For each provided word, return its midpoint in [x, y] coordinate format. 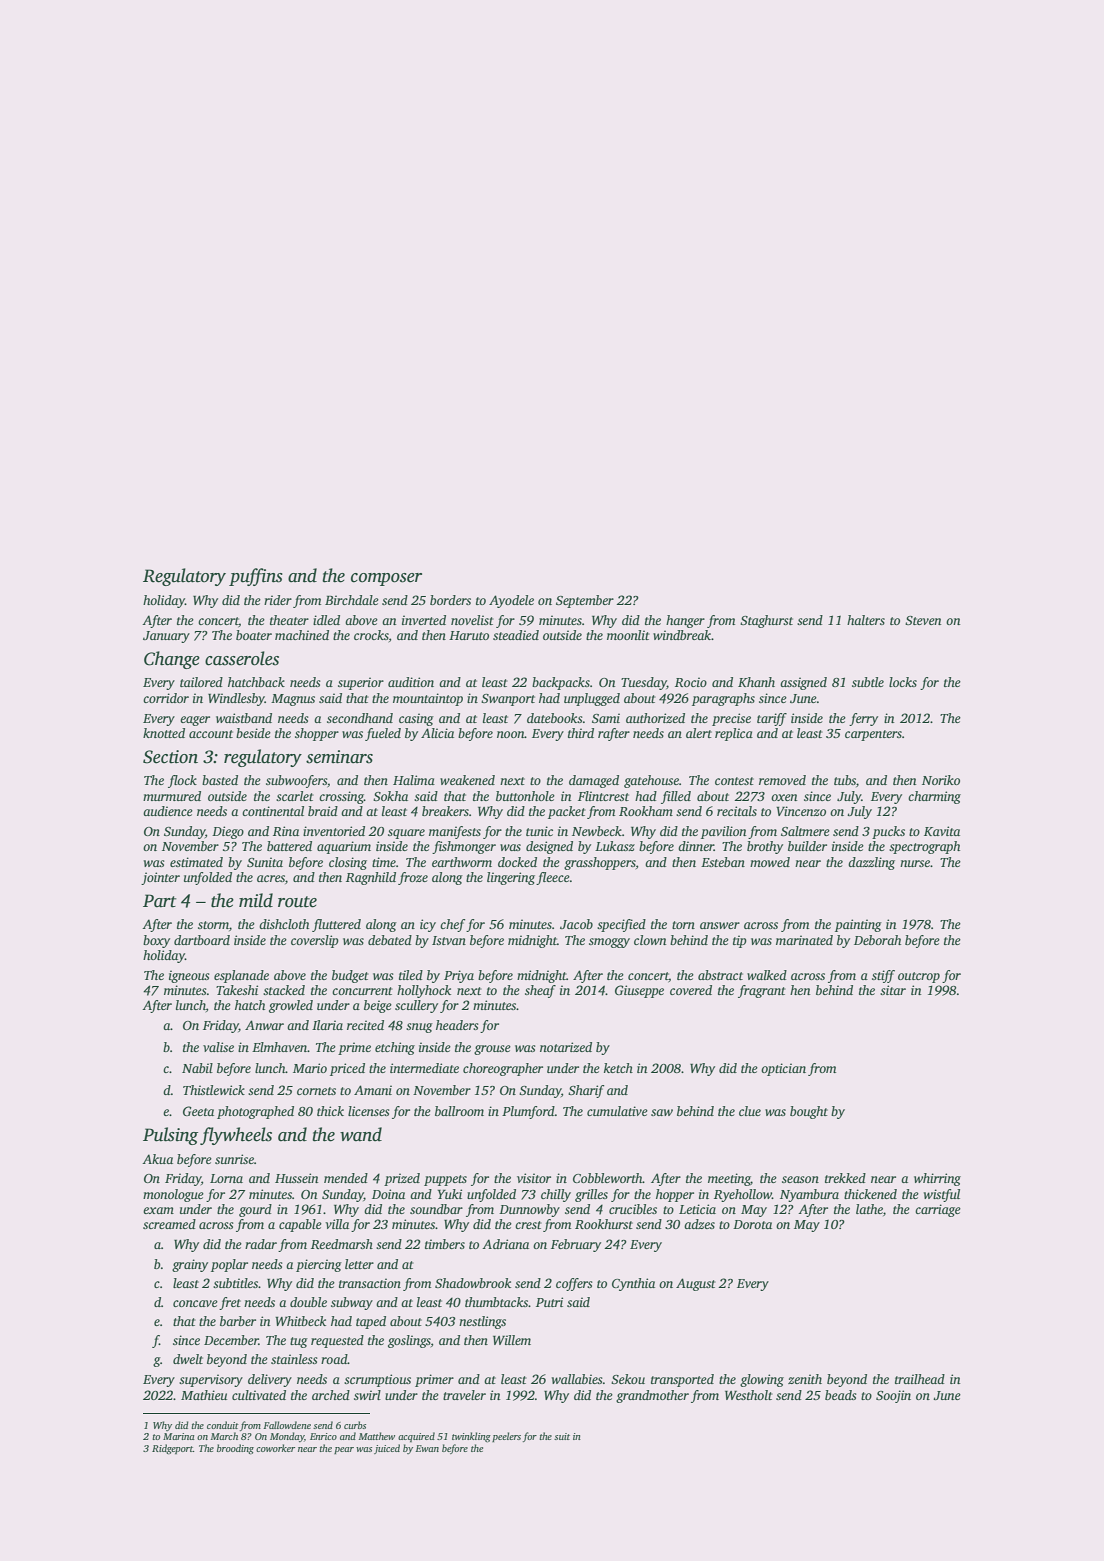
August [696, 1284]
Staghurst [766, 621]
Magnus [293, 700]
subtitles [235, 1283]
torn [683, 925]
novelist [472, 620]
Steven [923, 620]
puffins [256, 577]
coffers [574, 1284]
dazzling [871, 863]
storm [213, 925]
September [585, 601]
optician [783, 1069]
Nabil [197, 1068]
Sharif [586, 1091]
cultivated [259, 1395]
